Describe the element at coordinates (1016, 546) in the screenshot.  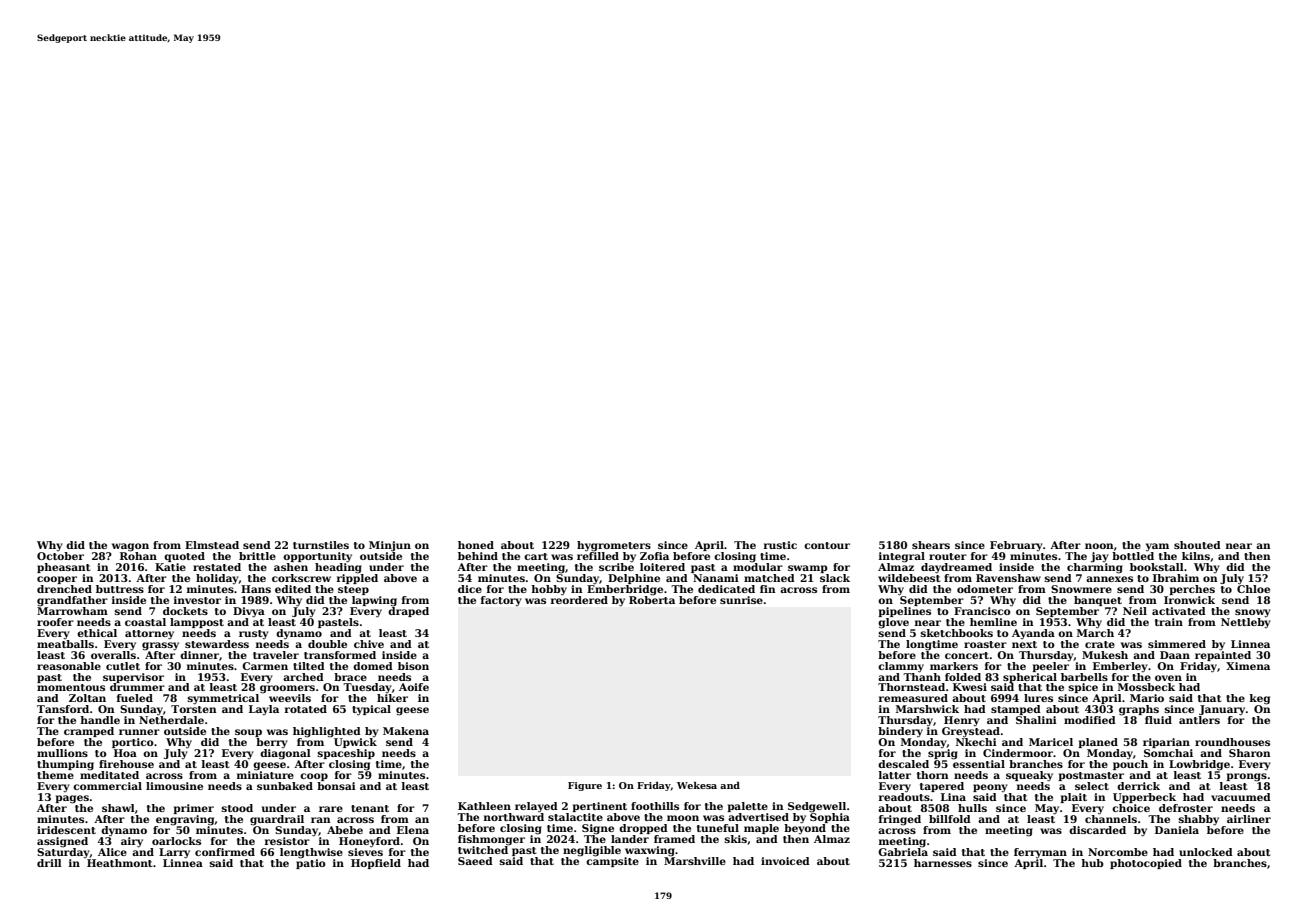
I see `February` at that location.
